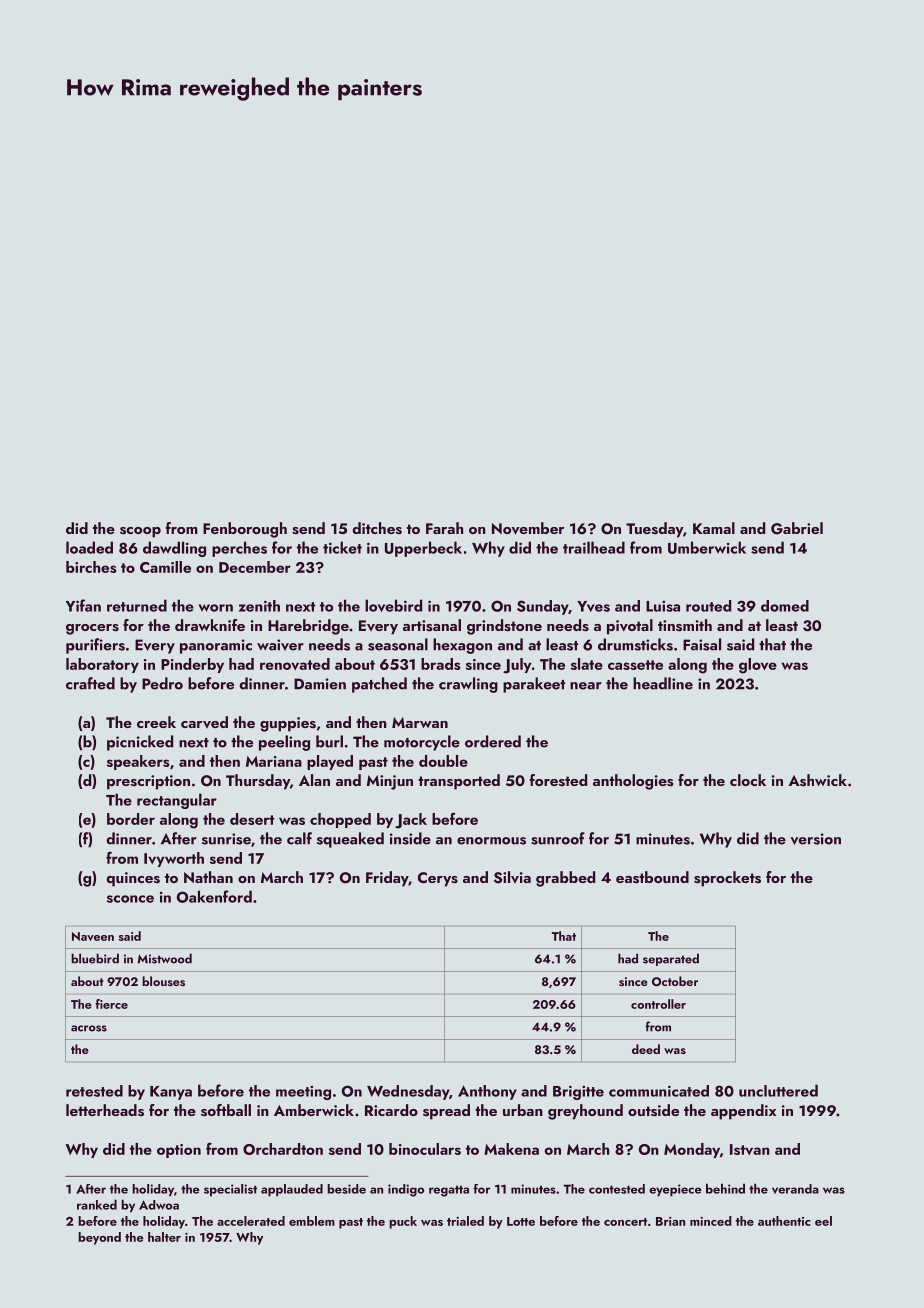 This document has height=1308, width=924. I want to click on drumsticks, so click(635, 644).
